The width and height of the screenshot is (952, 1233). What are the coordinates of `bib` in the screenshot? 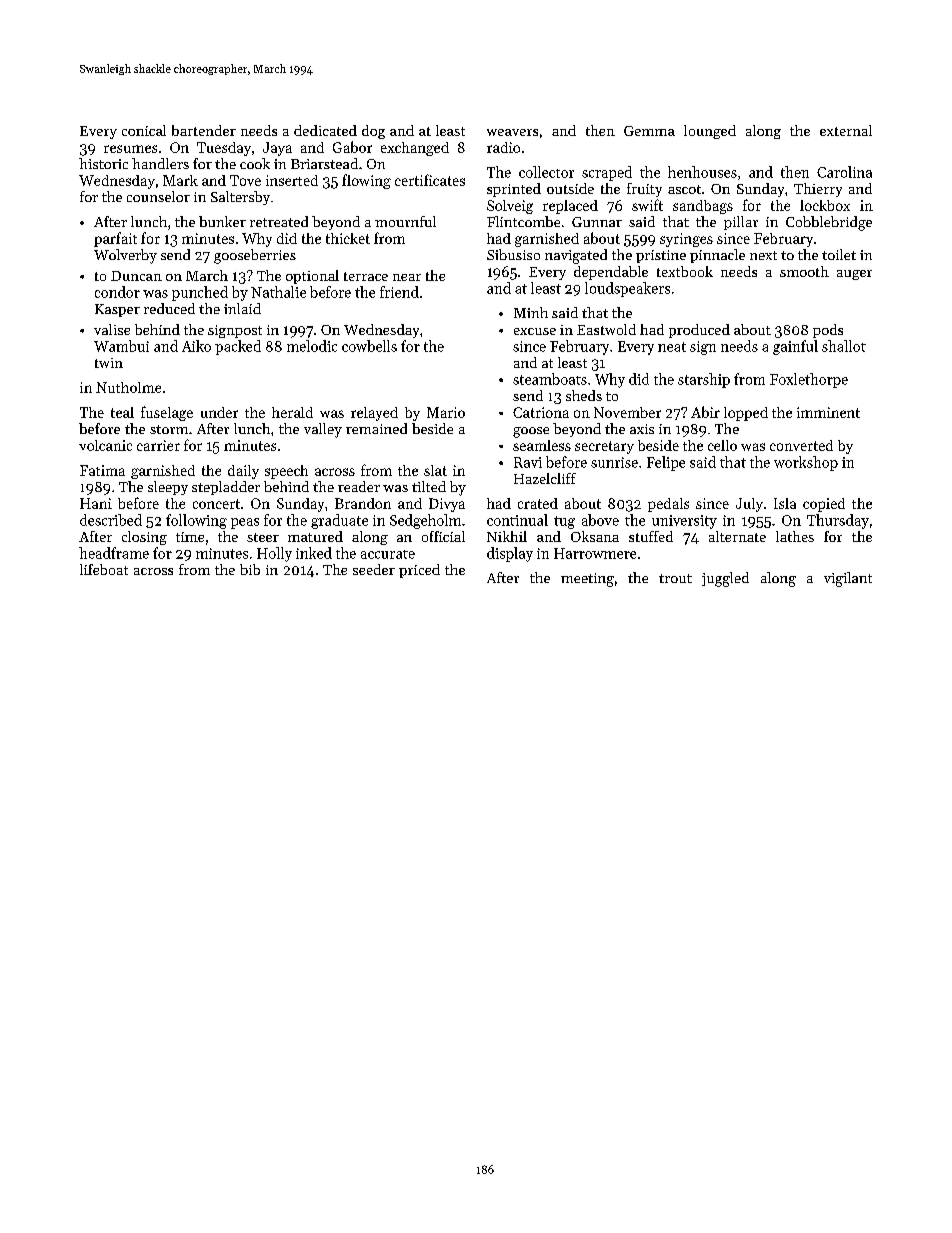 It's located at (250, 569).
